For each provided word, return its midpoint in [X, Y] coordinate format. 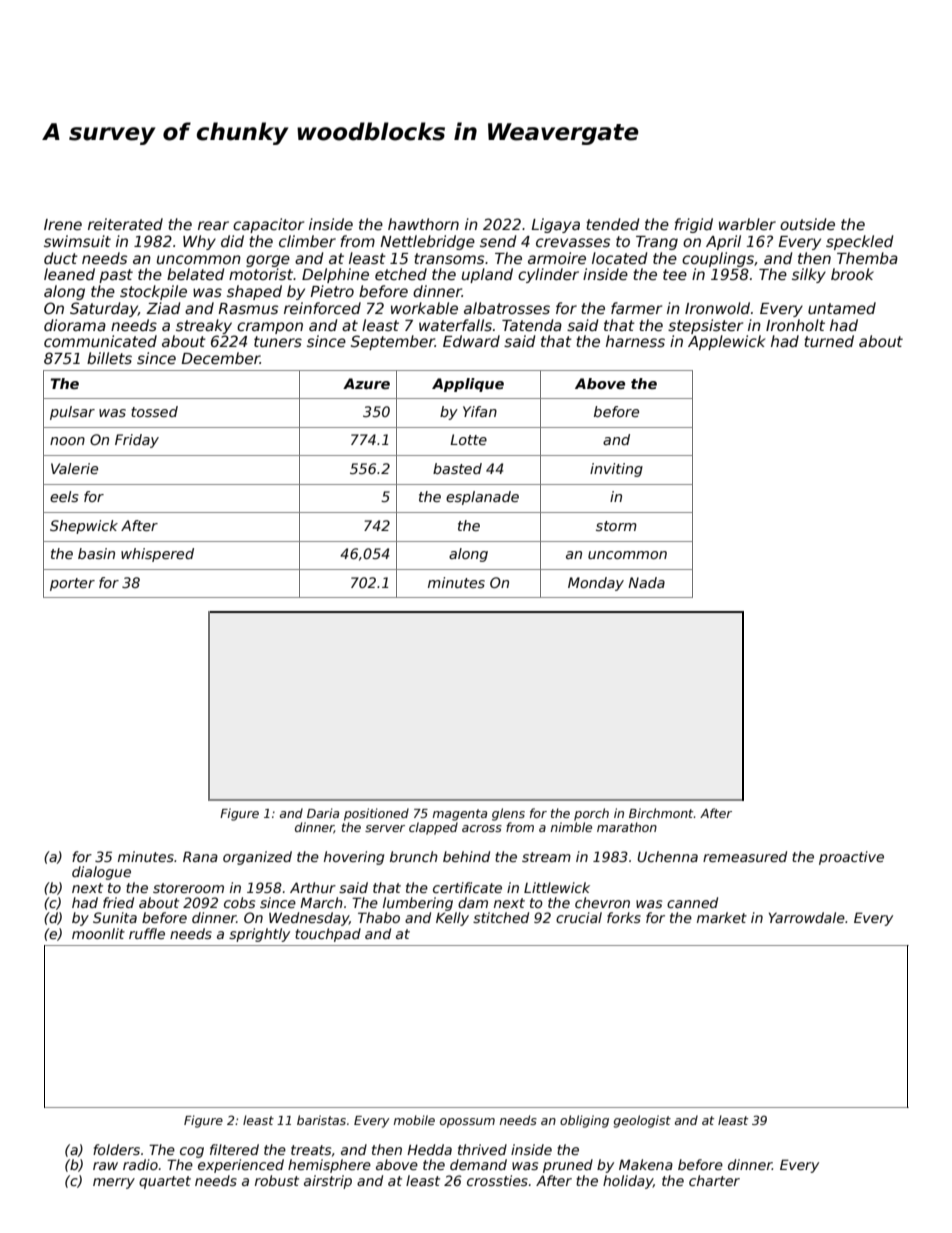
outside [807, 224]
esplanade [482, 498]
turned [829, 341]
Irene [63, 224]
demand [478, 1164]
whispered [157, 555]
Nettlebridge [427, 242]
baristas [321, 1120]
